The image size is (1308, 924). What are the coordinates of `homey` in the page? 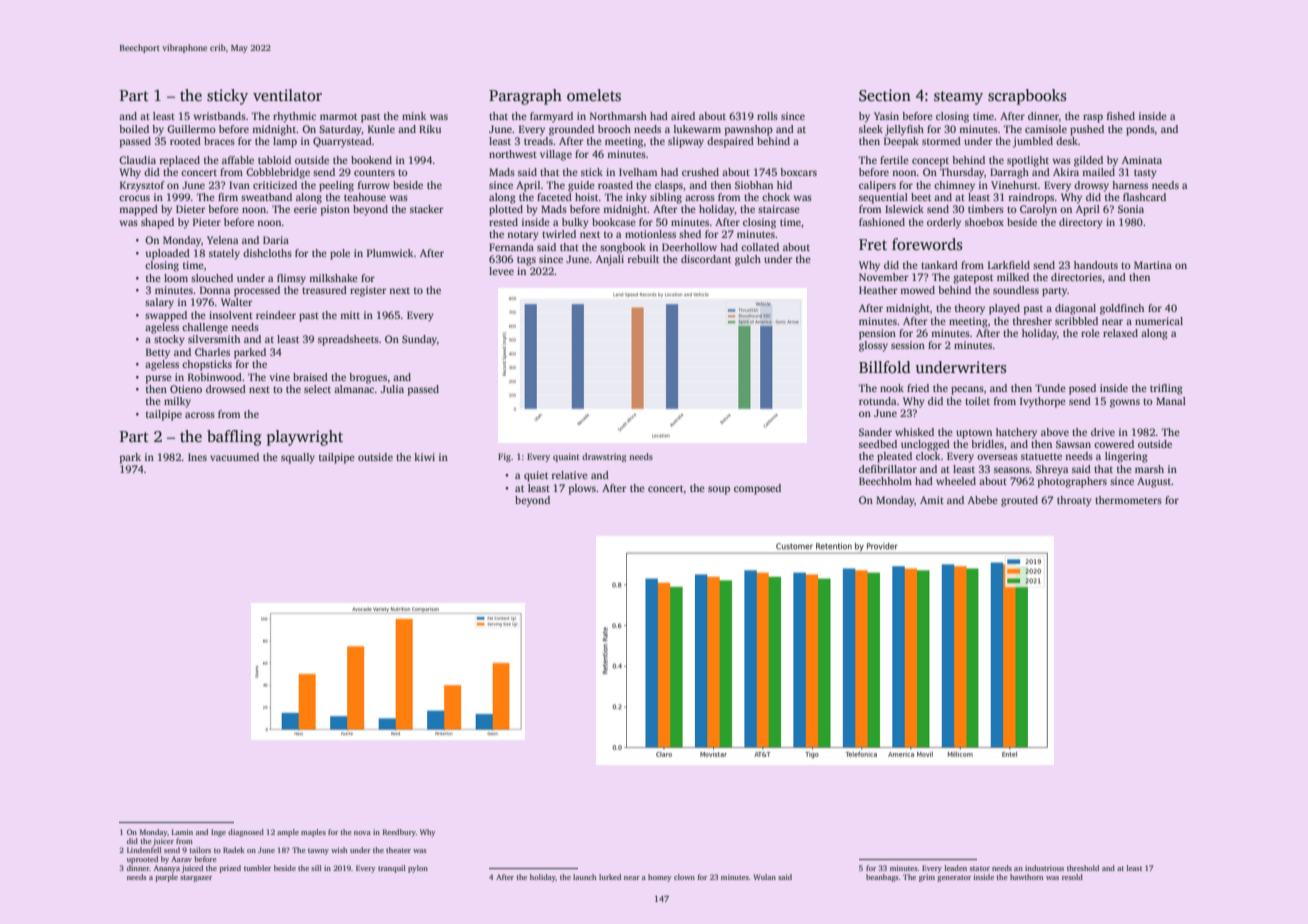 It's located at (660, 878).
